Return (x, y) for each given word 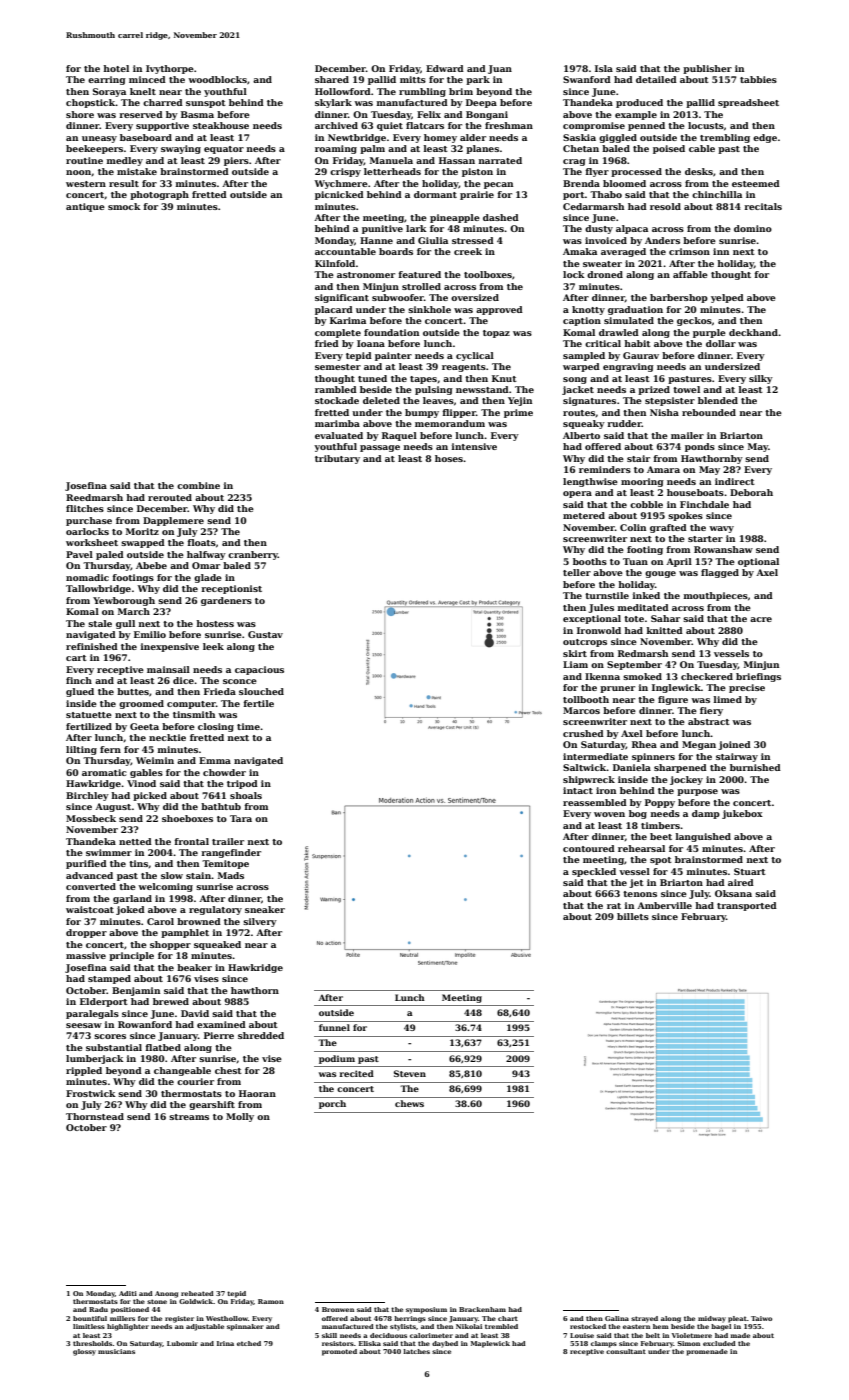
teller (577, 572)
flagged (720, 573)
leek (213, 646)
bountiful (90, 1318)
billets (633, 916)
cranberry (253, 555)
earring (107, 80)
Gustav (265, 634)
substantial (114, 1047)
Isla (604, 68)
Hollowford (343, 91)
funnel (334, 1027)
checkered (707, 676)
